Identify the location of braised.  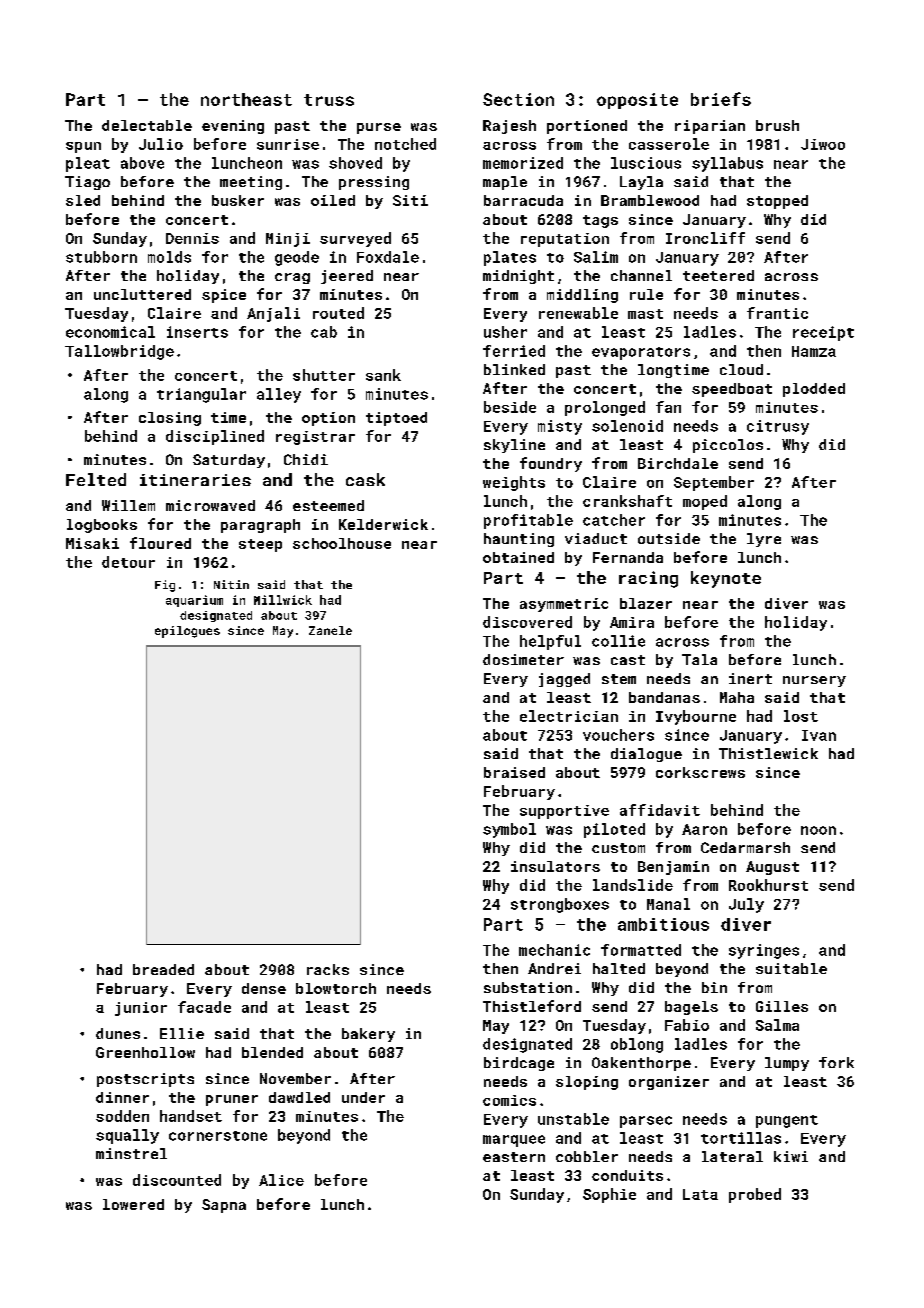
(514, 772).
